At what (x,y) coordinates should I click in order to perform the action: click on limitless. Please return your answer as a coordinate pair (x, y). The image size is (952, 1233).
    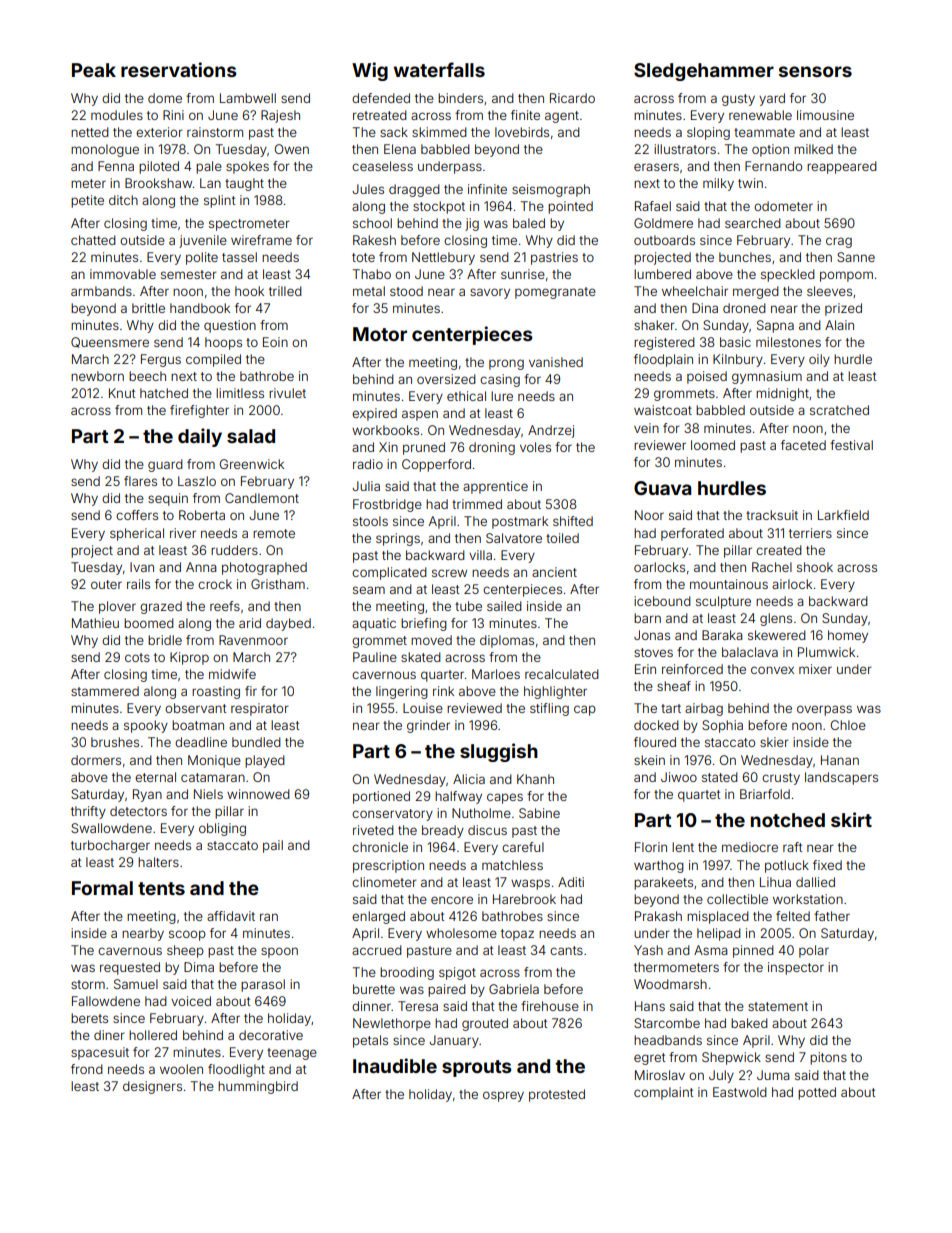
    Looking at the image, I should click on (240, 393).
